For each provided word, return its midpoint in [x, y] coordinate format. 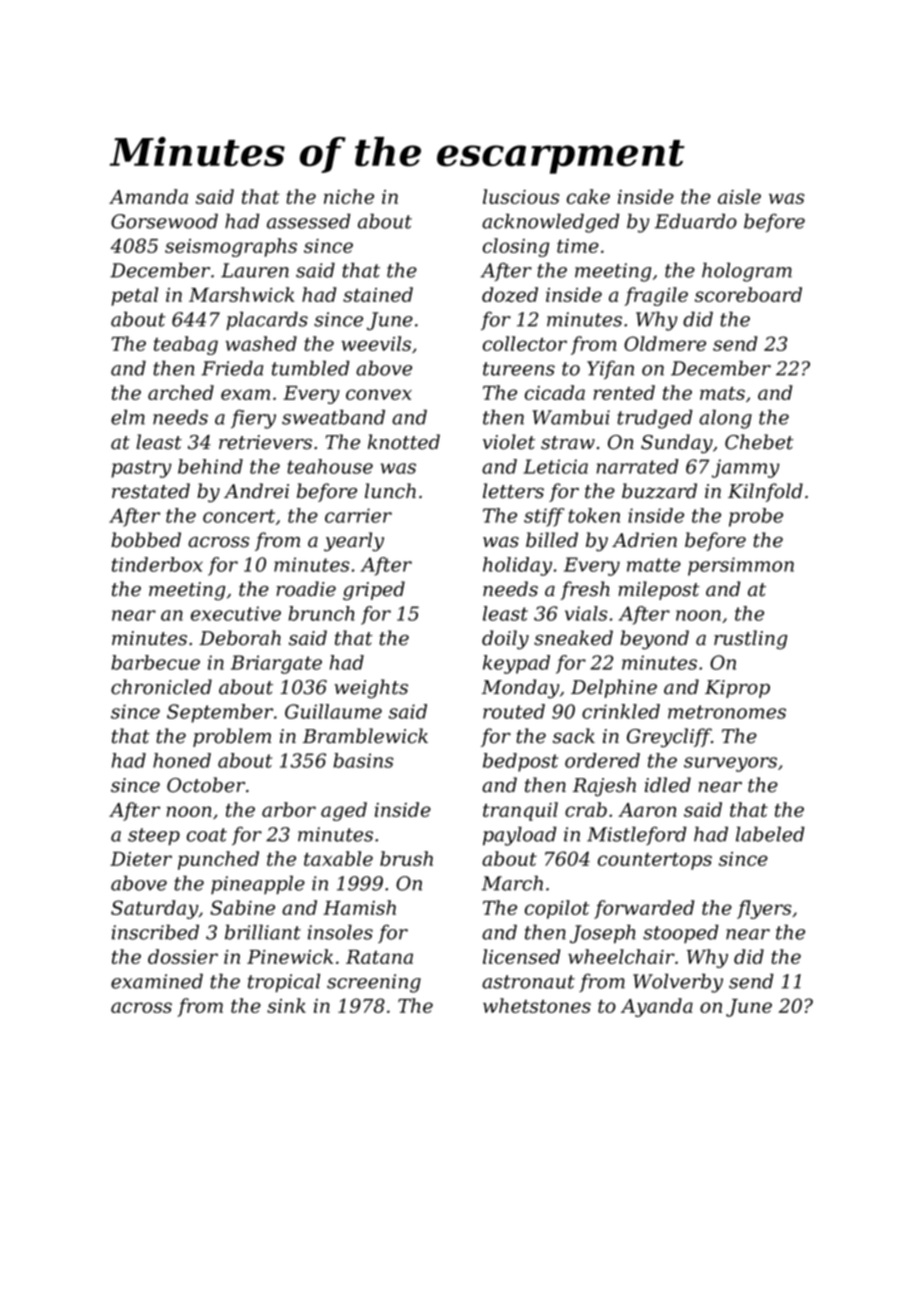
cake [588, 196]
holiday [517, 566]
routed [514, 711]
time [578, 246]
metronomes [727, 712]
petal [134, 296]
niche [349, 196]
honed [182, 760]
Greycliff [669, 738]
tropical [284, 982]
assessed [309, 221]
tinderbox [157, 564]
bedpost [520, 762]
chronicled [161, 687]
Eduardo [696, 221]
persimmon [741, 566]
